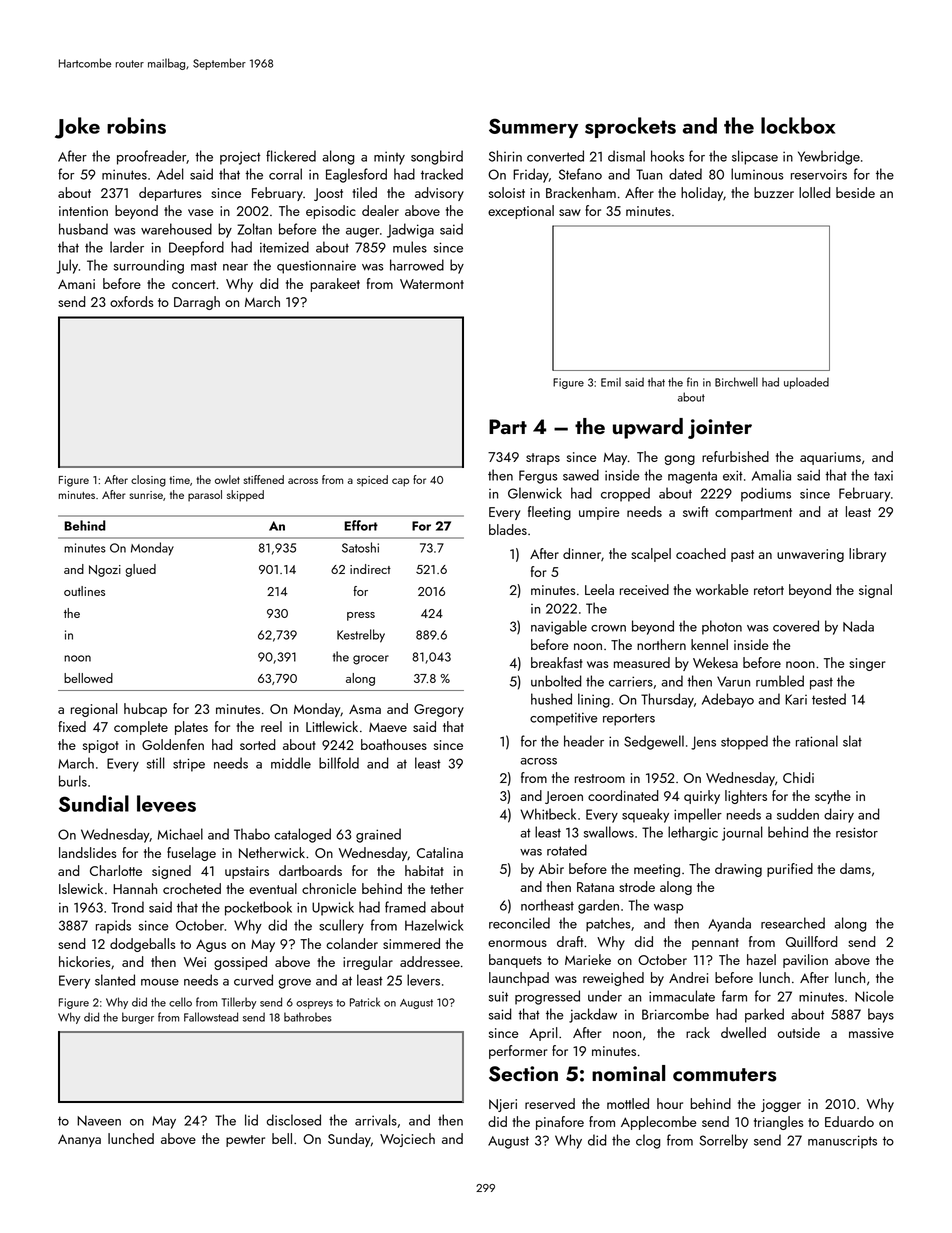 This screenshot has height=1233, width=952. Describe the element at coordinates (170, 174) in the screenshot. I see `Adel` at that location.
